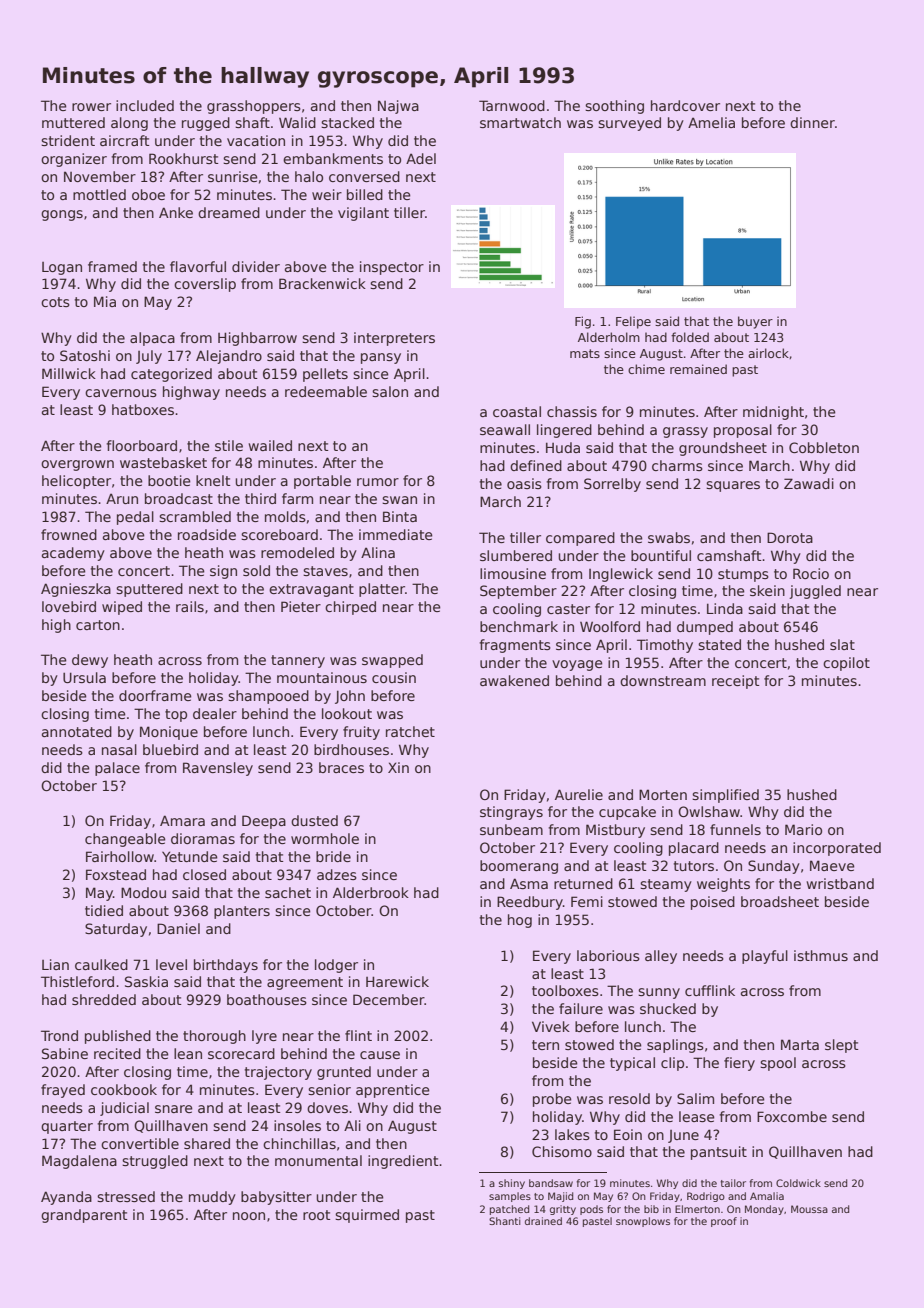 The image size is (924, 1308). I want to click on grandparent, so click(84, 1216).
